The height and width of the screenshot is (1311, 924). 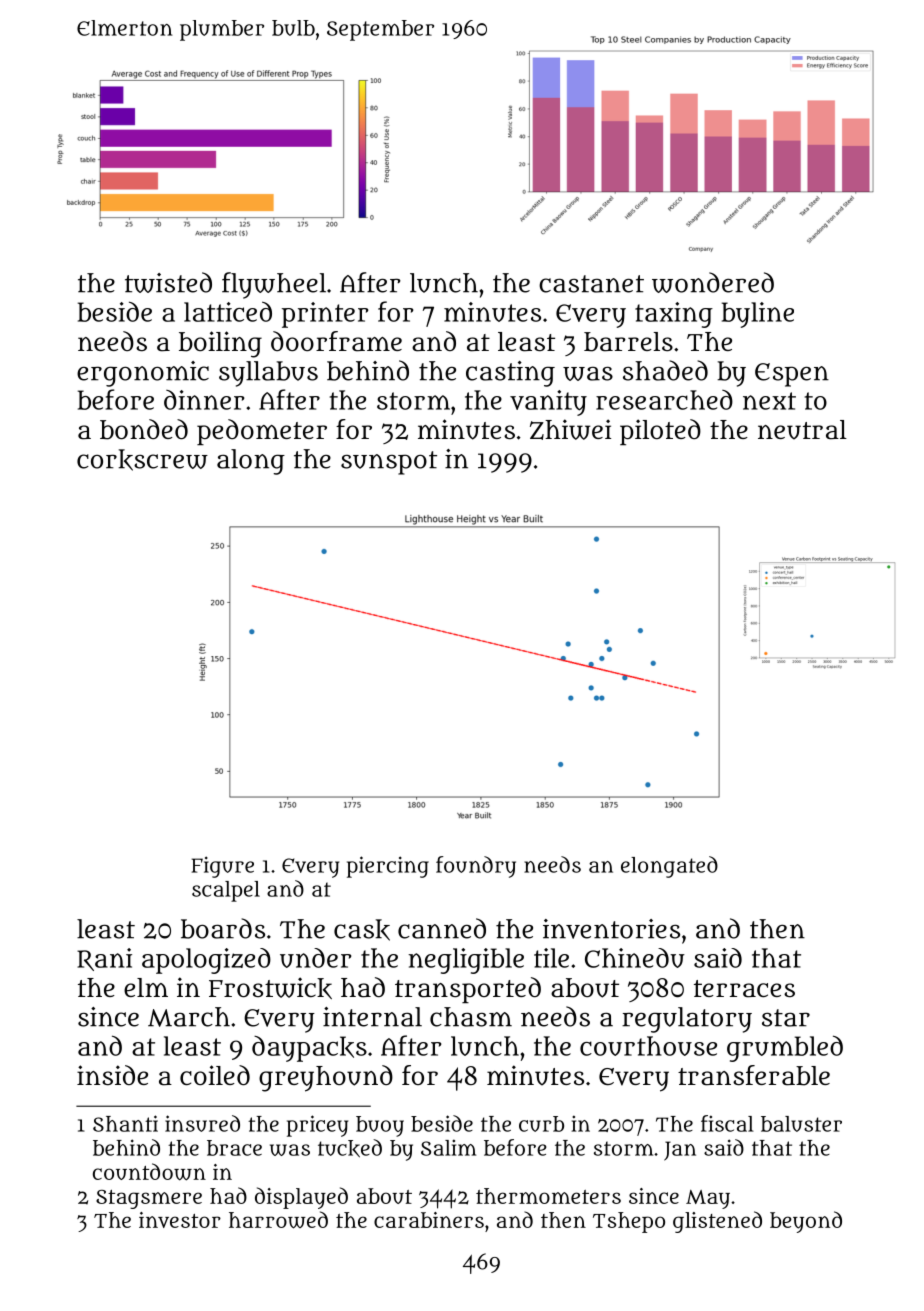 What do you see at coordinates (251, 462) in the screenshot?
I see `along` at bounding box center [251, 462].
